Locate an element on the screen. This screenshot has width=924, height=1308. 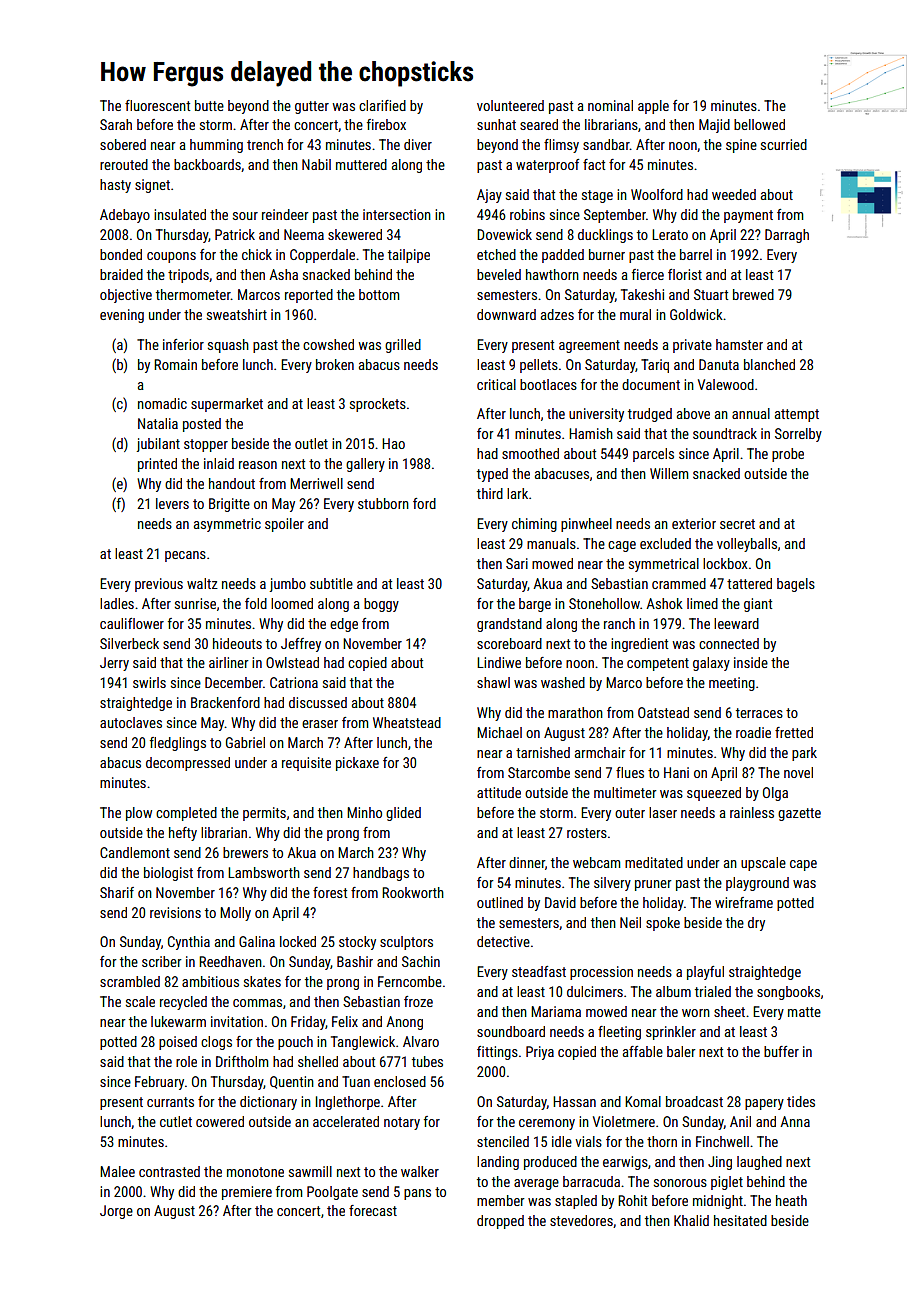
bellowed is located at coordinates (759, 124).
